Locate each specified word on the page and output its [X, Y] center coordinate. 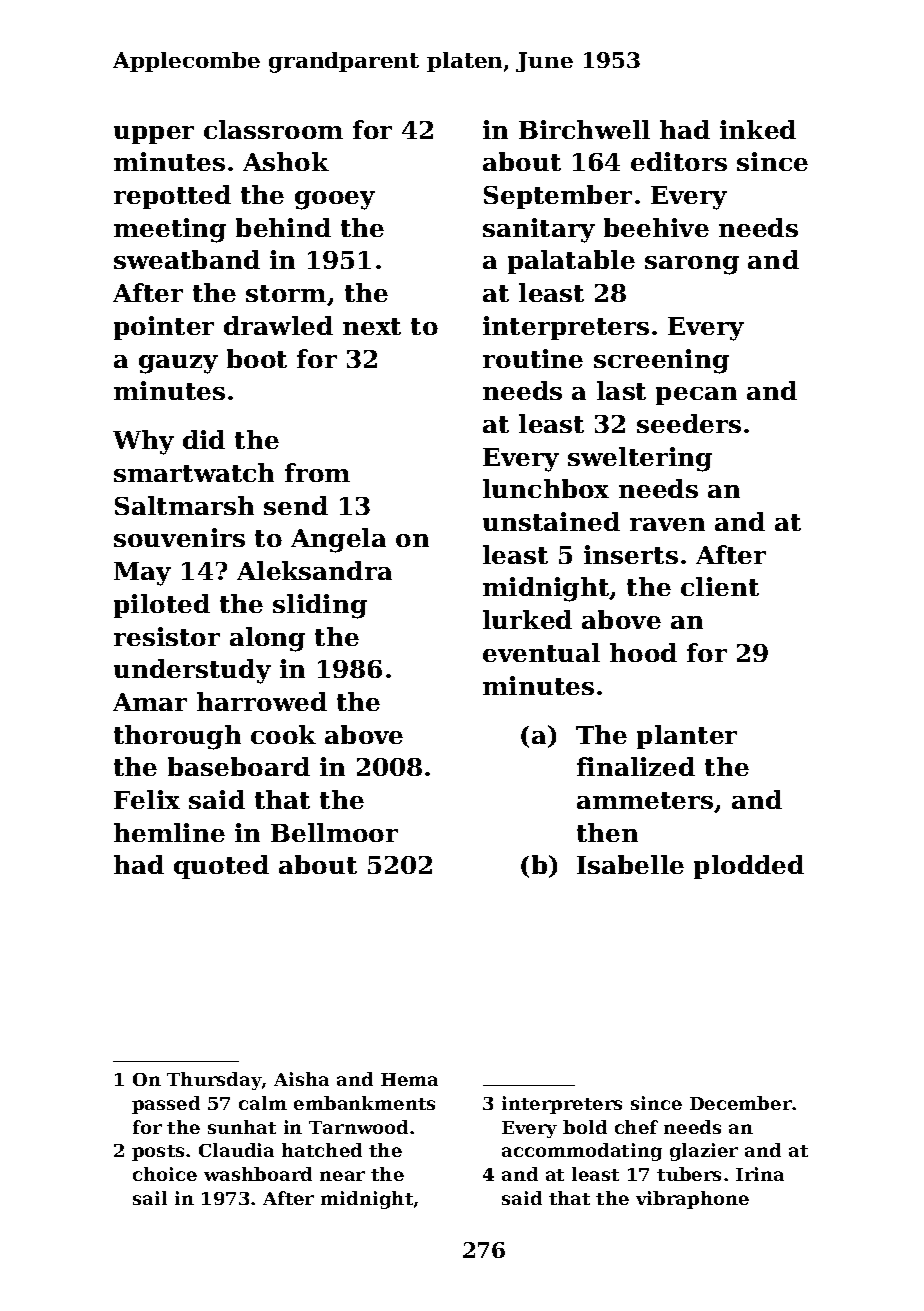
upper [154, 135]
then [607, 832]
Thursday [214, 1081]
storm [286, 293]
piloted [162, 606]
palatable [571, 262]
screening [661, 361]
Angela [338, 540]
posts [158, 1153]
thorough [177, 737]
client [720, 586]
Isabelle [630, 864]
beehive [656, 227]
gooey [335, 200]
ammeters [645, 800]
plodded [749, 867]
